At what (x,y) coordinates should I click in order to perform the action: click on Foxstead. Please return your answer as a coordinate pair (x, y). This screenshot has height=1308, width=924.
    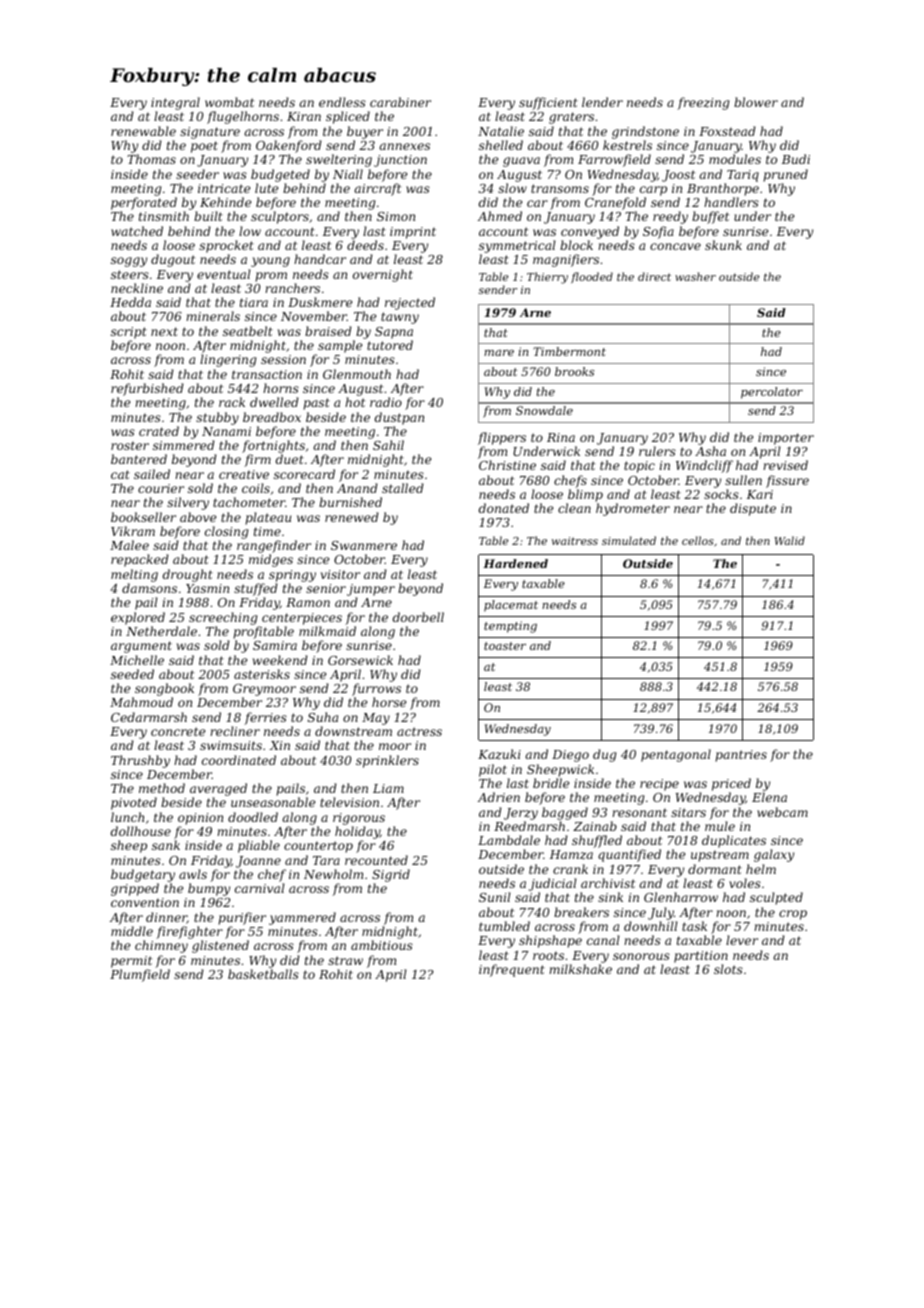
    Looking at the image, I should click on (727, 131).
